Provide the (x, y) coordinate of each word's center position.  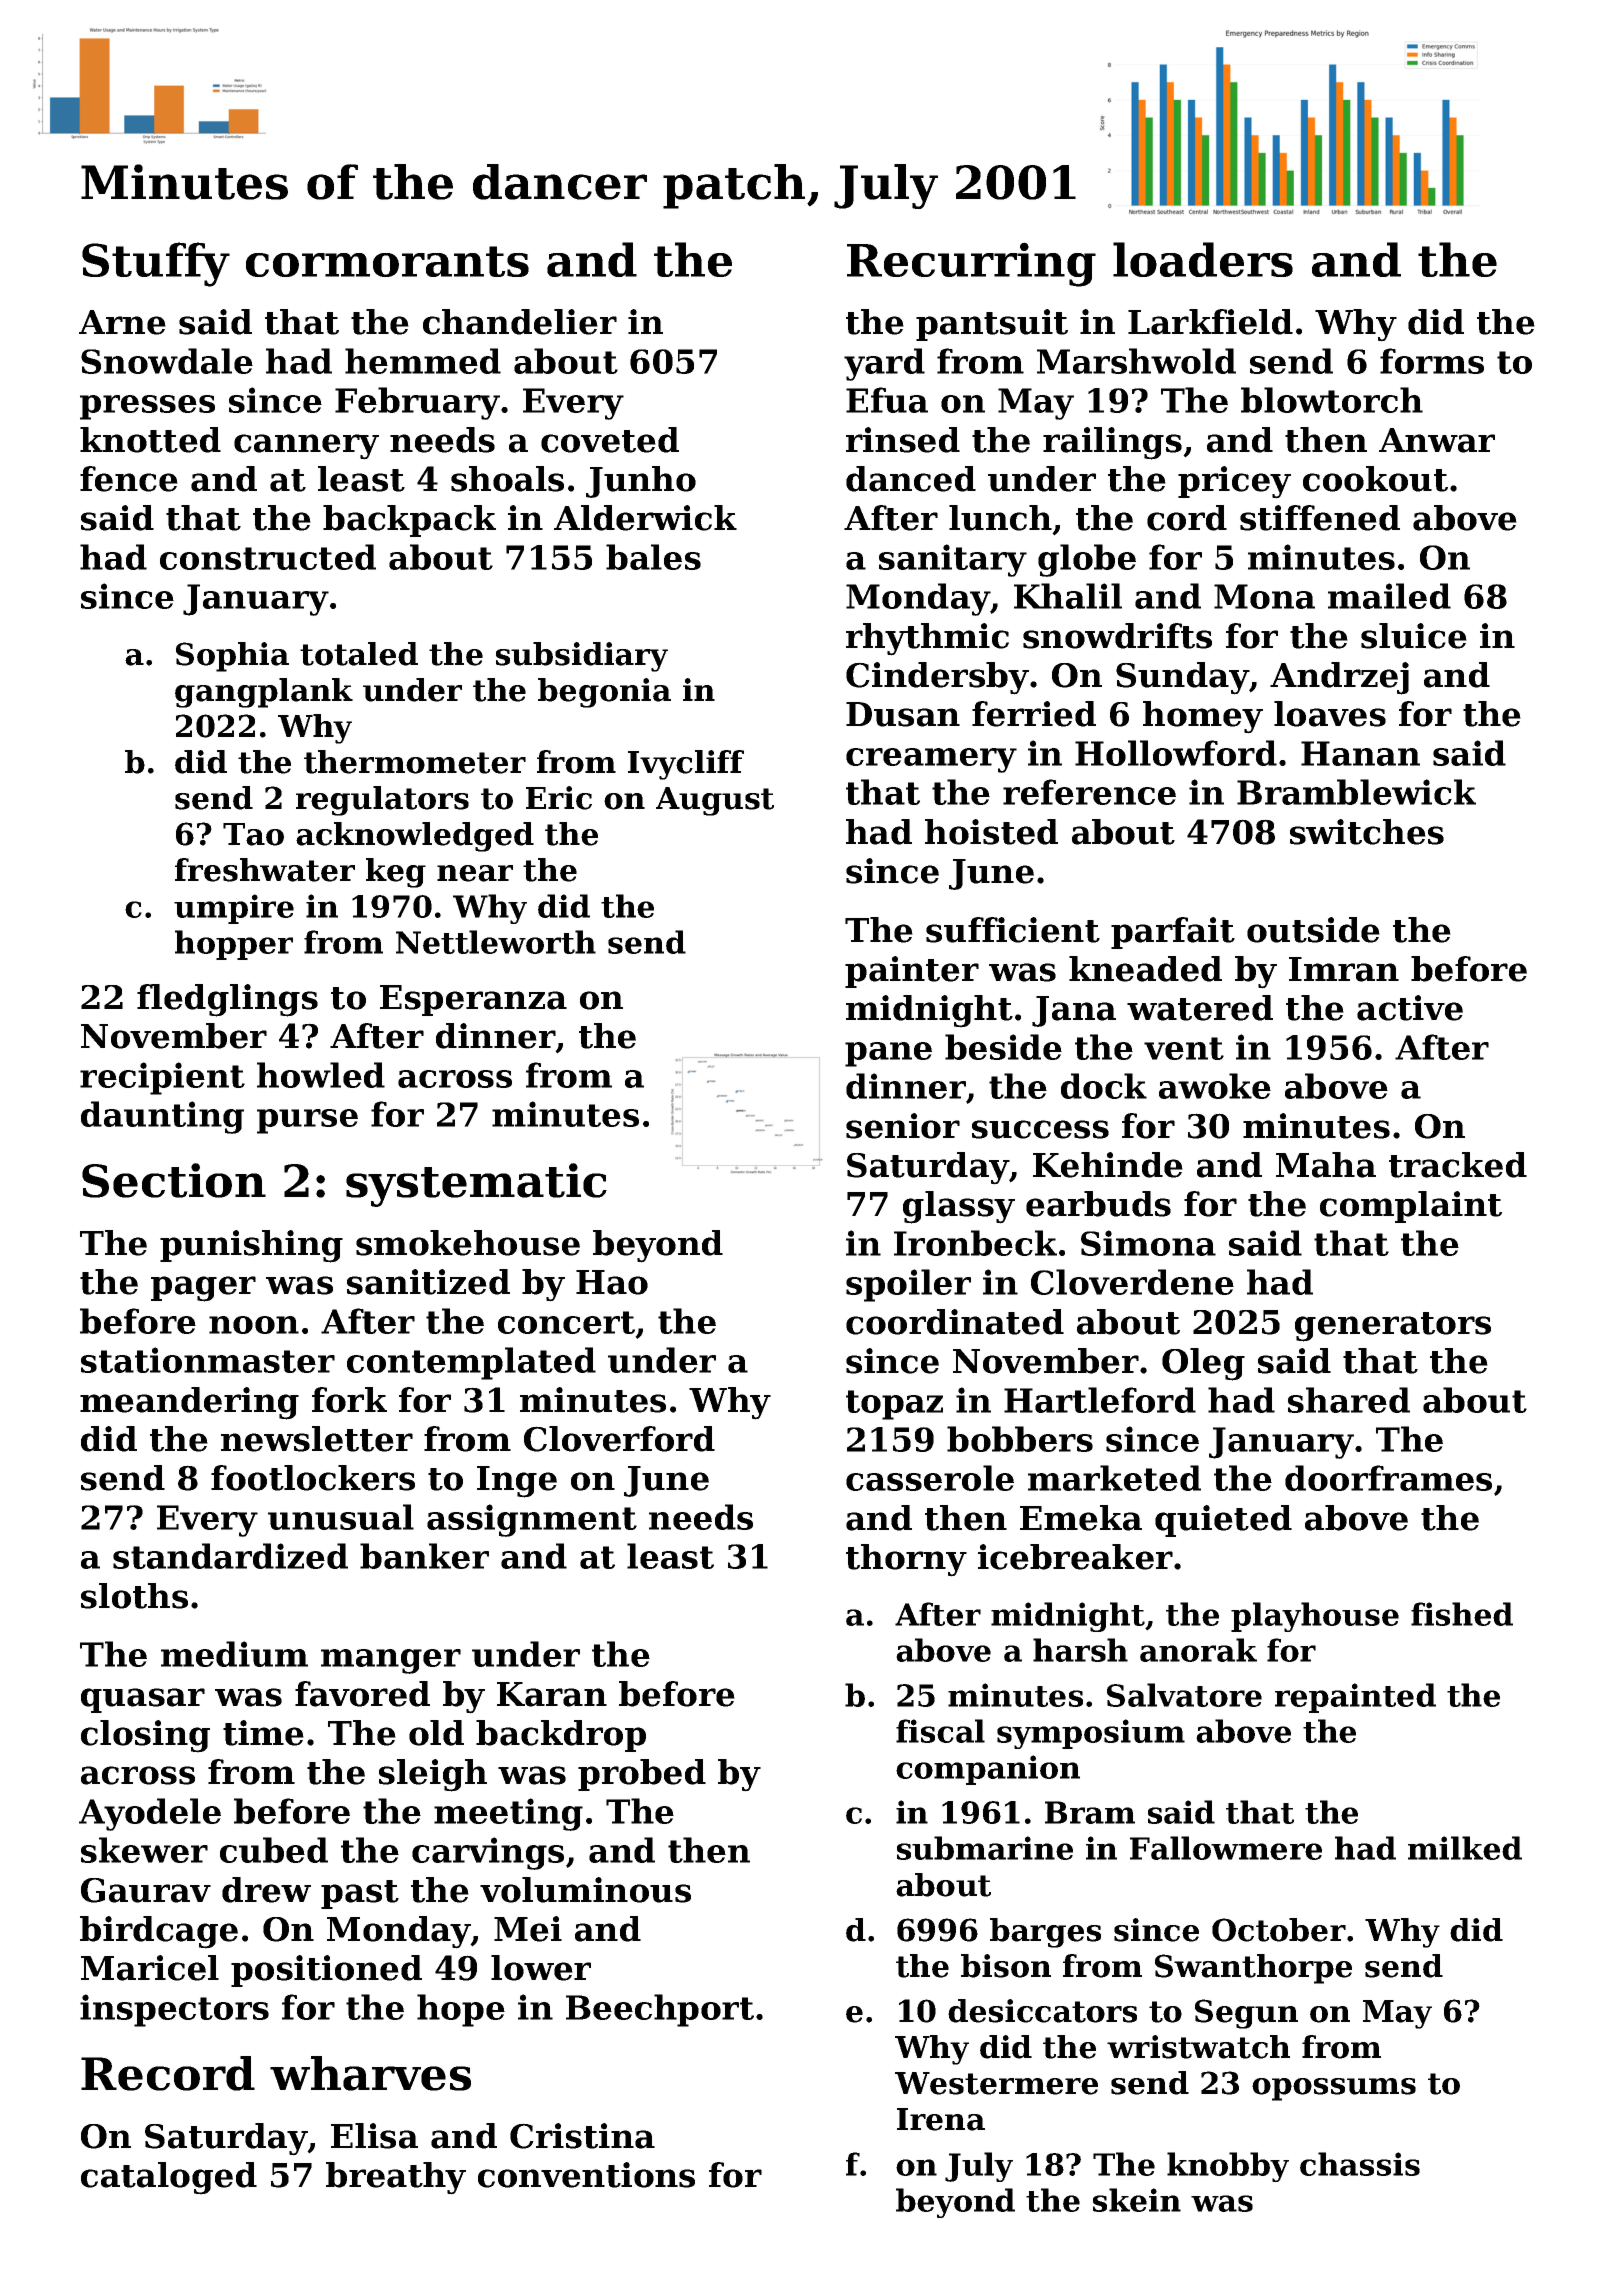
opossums (1334, 2089)
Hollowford (1176, 753)
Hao (612, 1282)
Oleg (1203, 1364)
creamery (931, 760)
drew (266, 1890)
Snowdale (167, 361)
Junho (641, 482)
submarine (985, 1848)
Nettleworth (496, 942)
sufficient (1013, 930)
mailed (1389, 596)
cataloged (169, 2178)
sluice (1414, 636)
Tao (253, 834)
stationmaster (208, 1360)
